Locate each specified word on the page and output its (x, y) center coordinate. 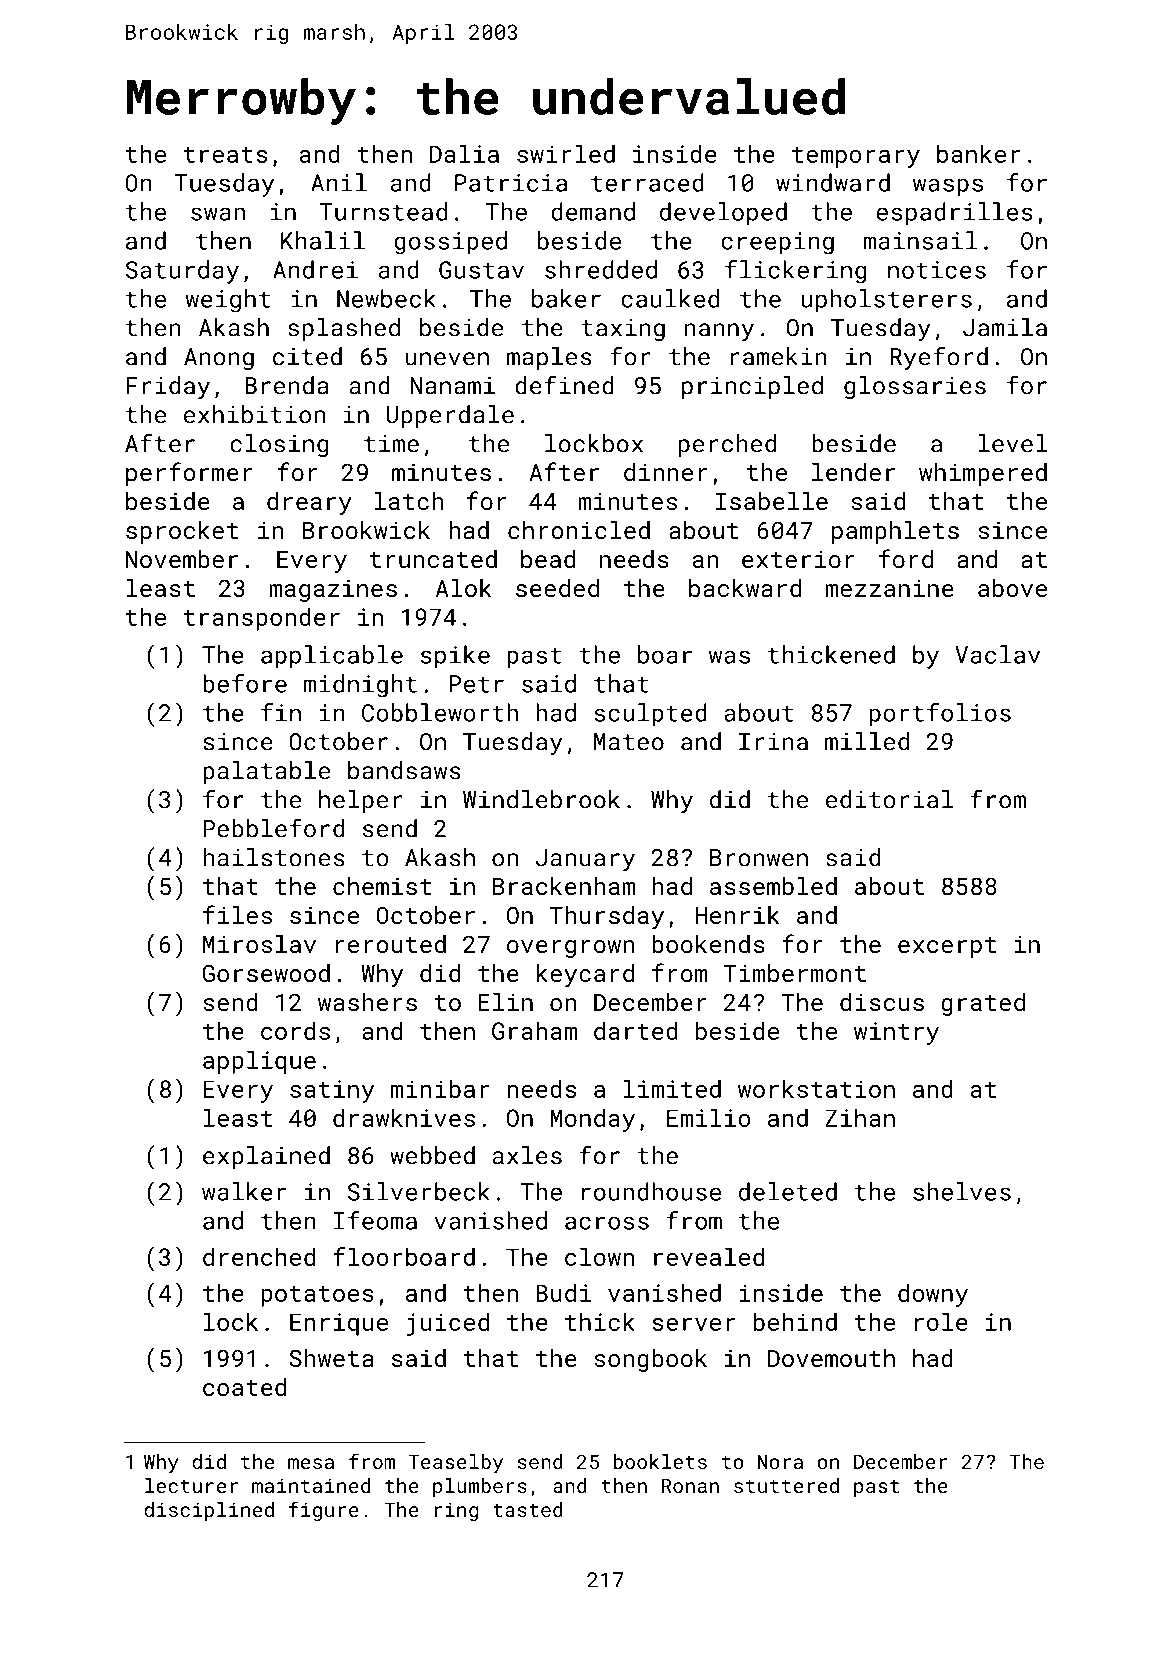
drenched (259, 1256)
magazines (333, 590)
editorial (889, 799)
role (941, 1321)
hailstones (274, 857)
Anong (219, 359)
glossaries (915, 387)
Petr (477, 684)
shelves (962, 1191)
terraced (647, 182)
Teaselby (455, 1464)
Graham (534, 1030)
